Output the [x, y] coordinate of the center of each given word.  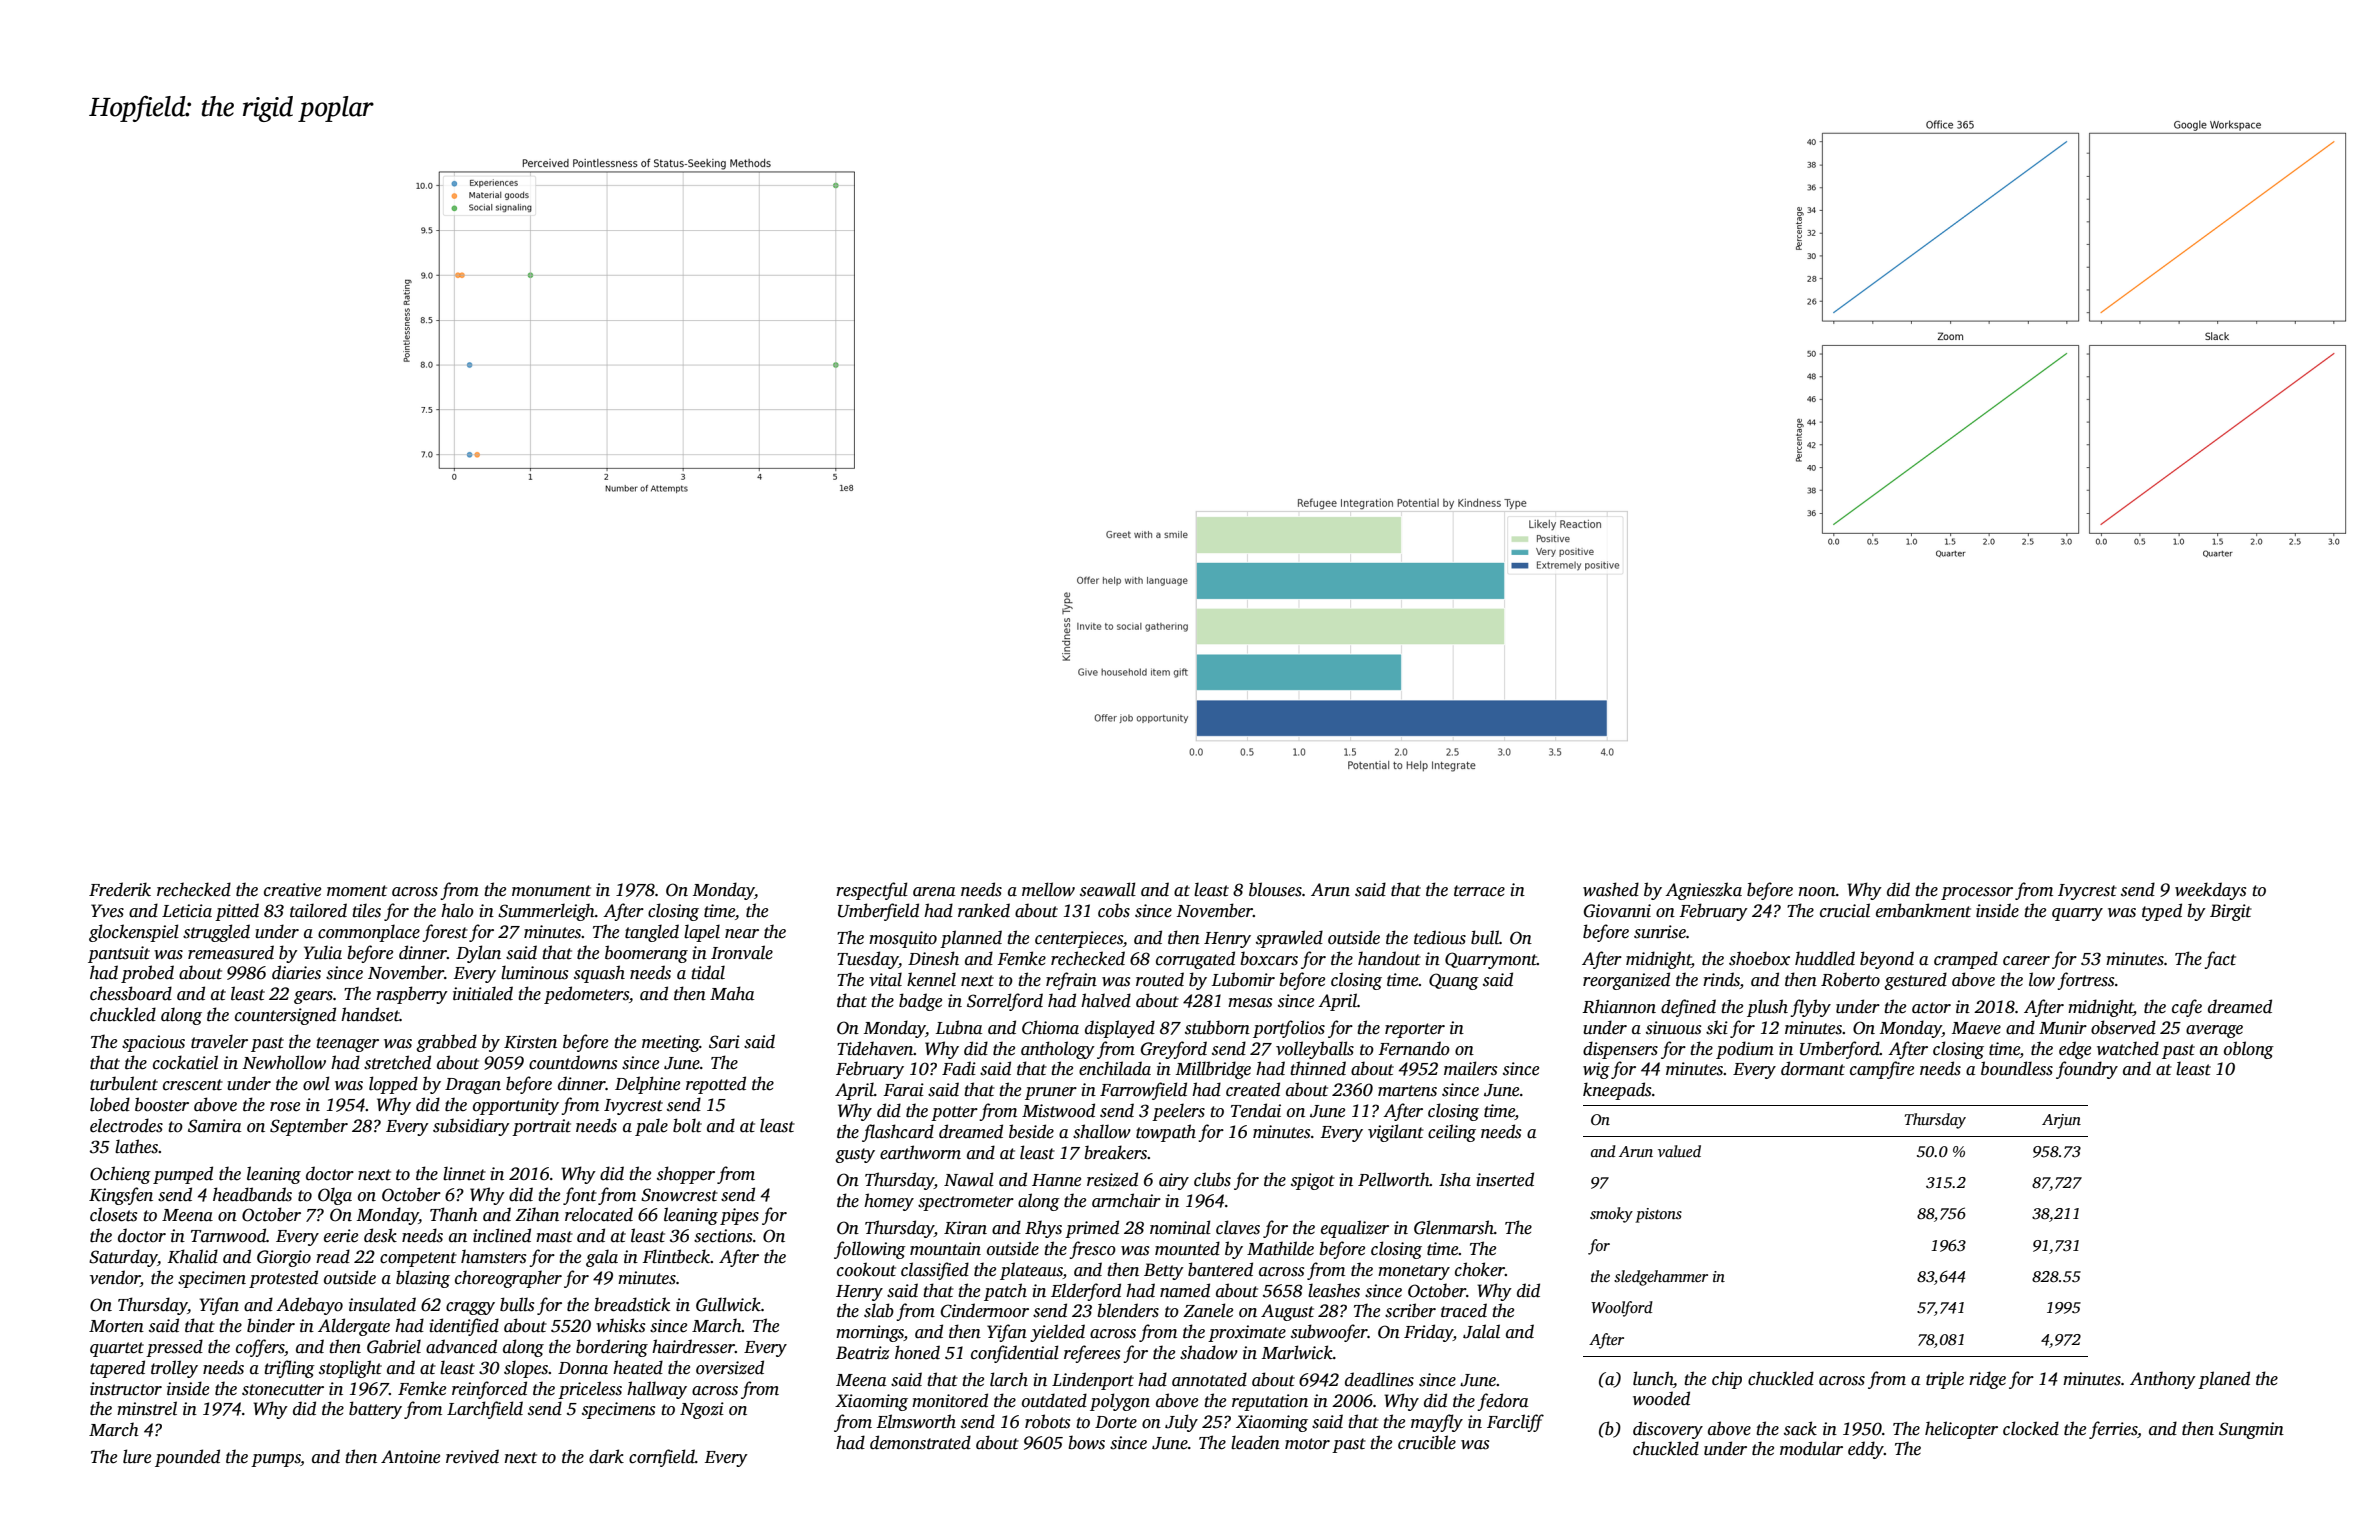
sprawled [1289, 939]
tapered [117, 1369]
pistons [1658, 1215]
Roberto [1850, 979]
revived [472, 1456]
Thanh [454, 1214]
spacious [153, 1043]
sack [1800, 1428]
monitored [950, 1400]
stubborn [1217, 1027]
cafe [2187, 1008]
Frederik [120, 889]
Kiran [965, 1228]
